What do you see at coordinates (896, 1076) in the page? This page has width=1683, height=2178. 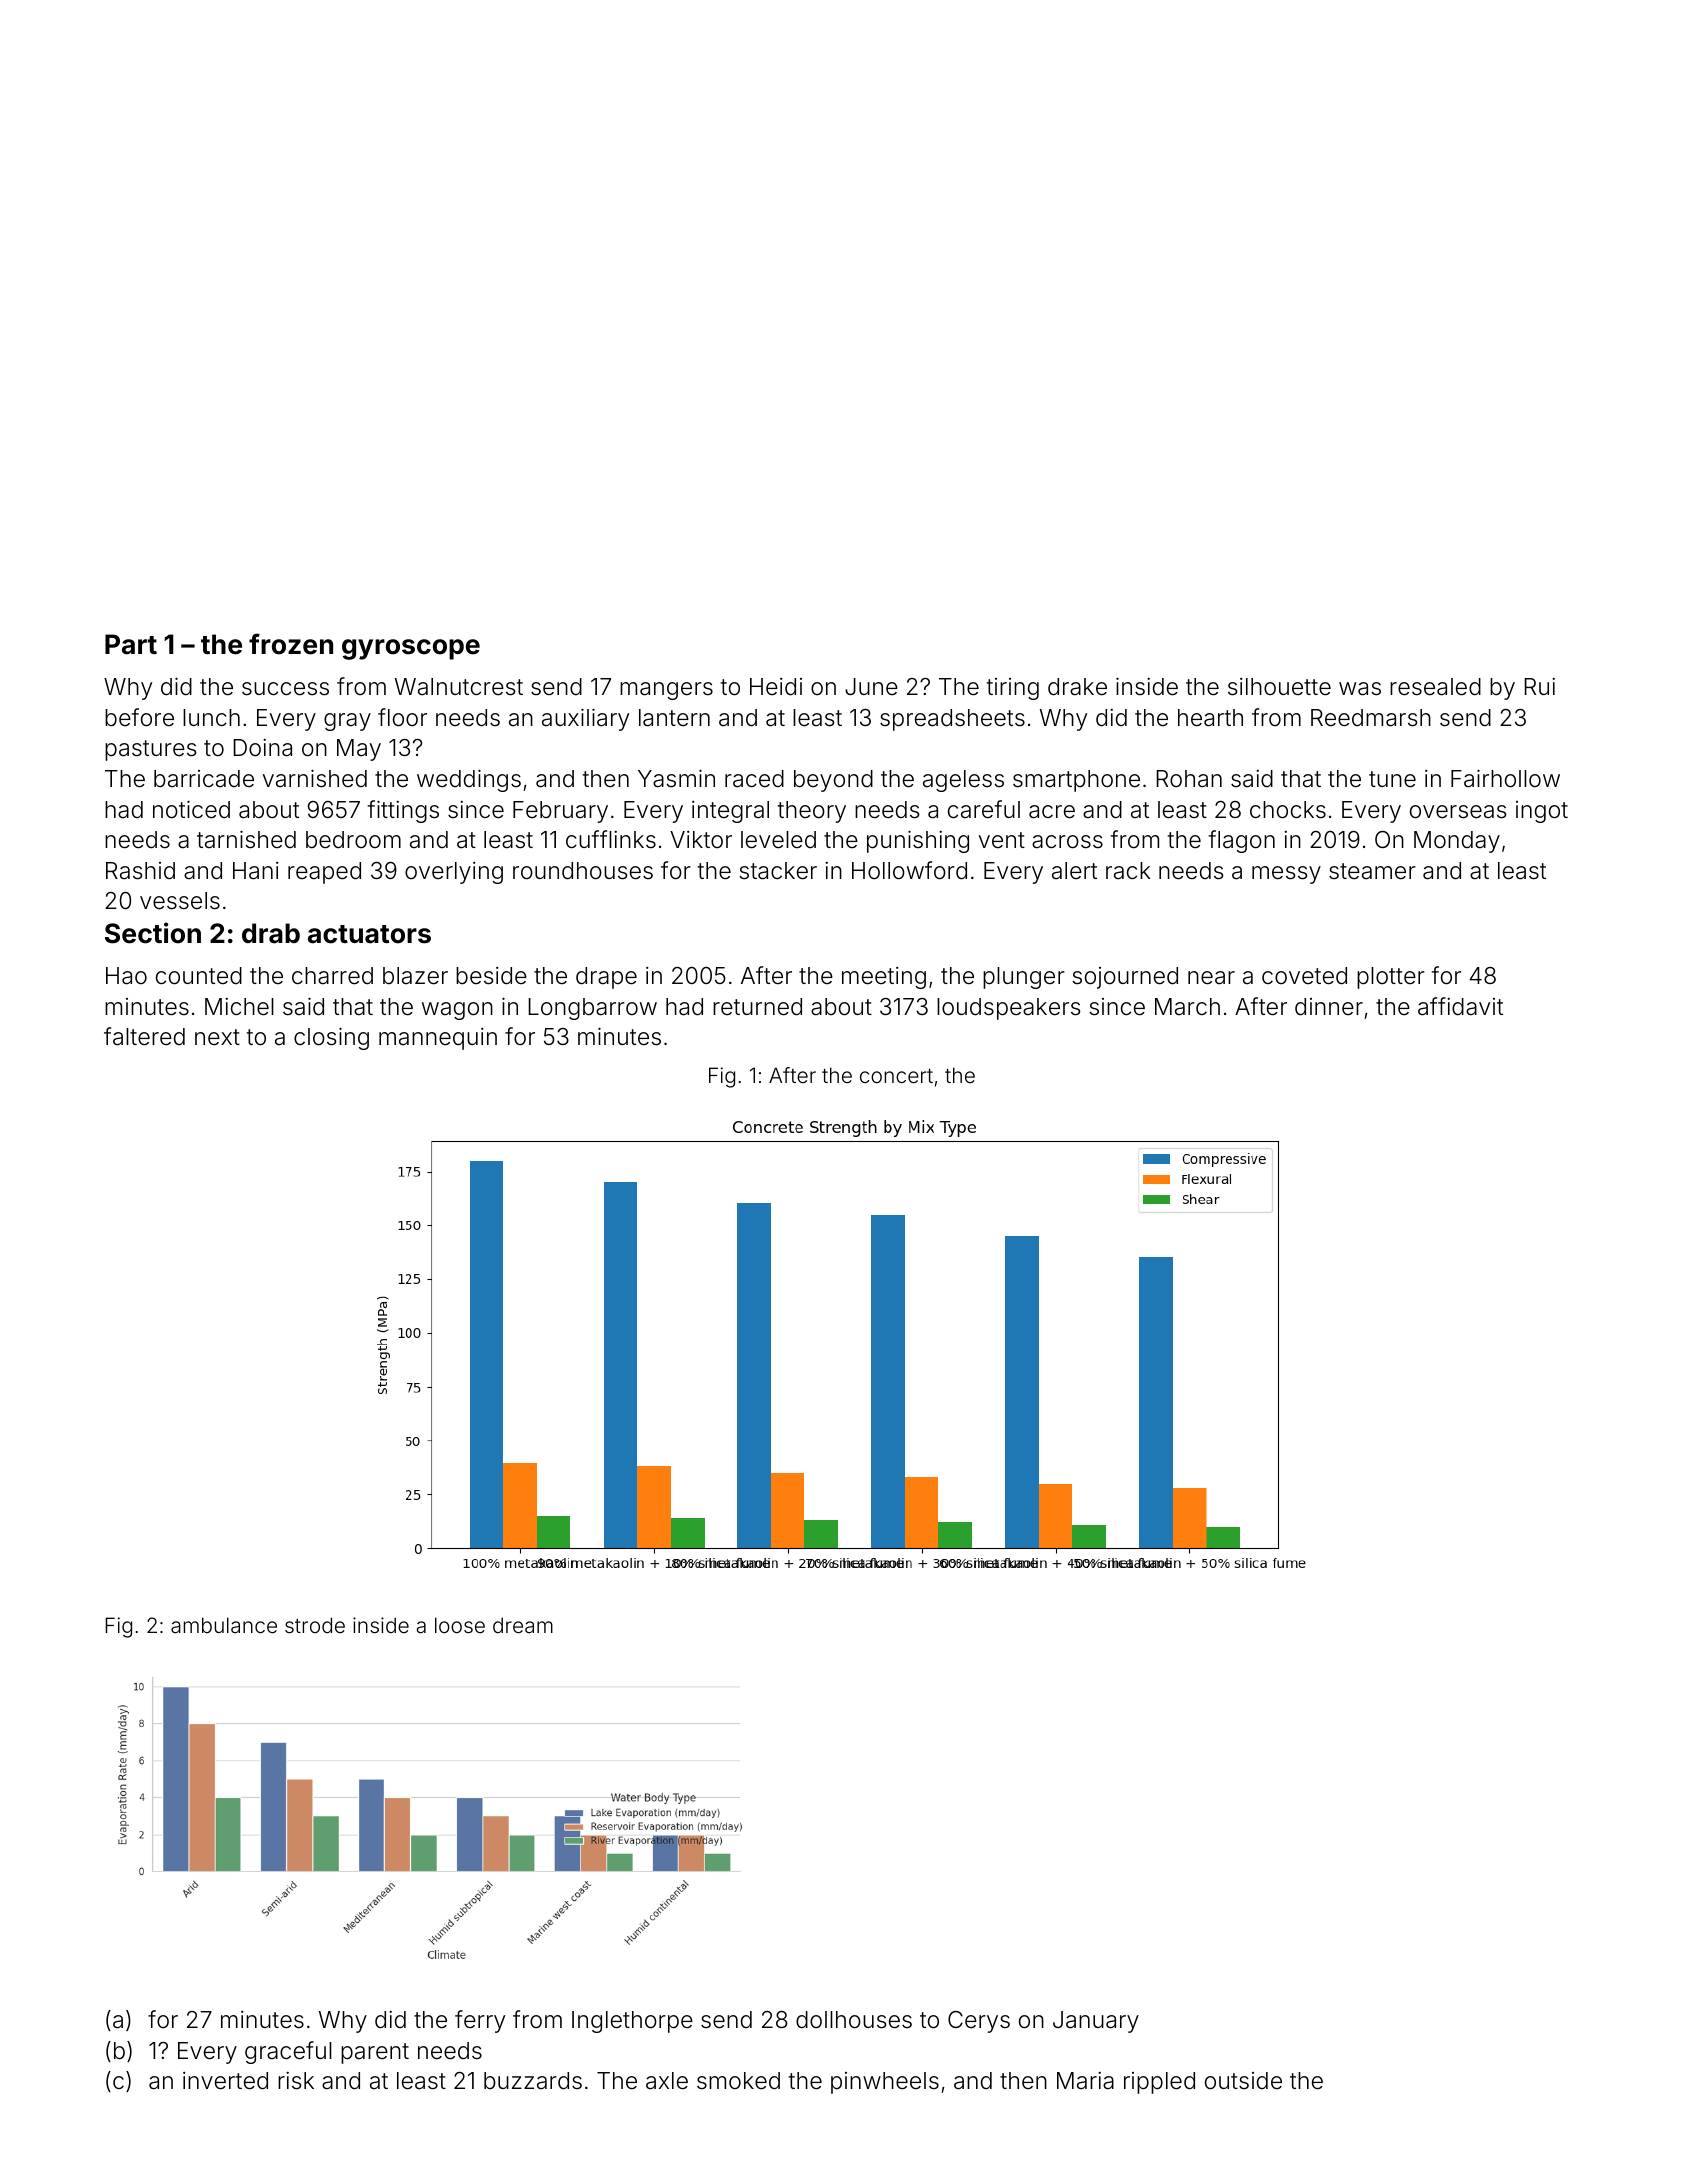 I see `concert` at bounding box center [896, 1076].
